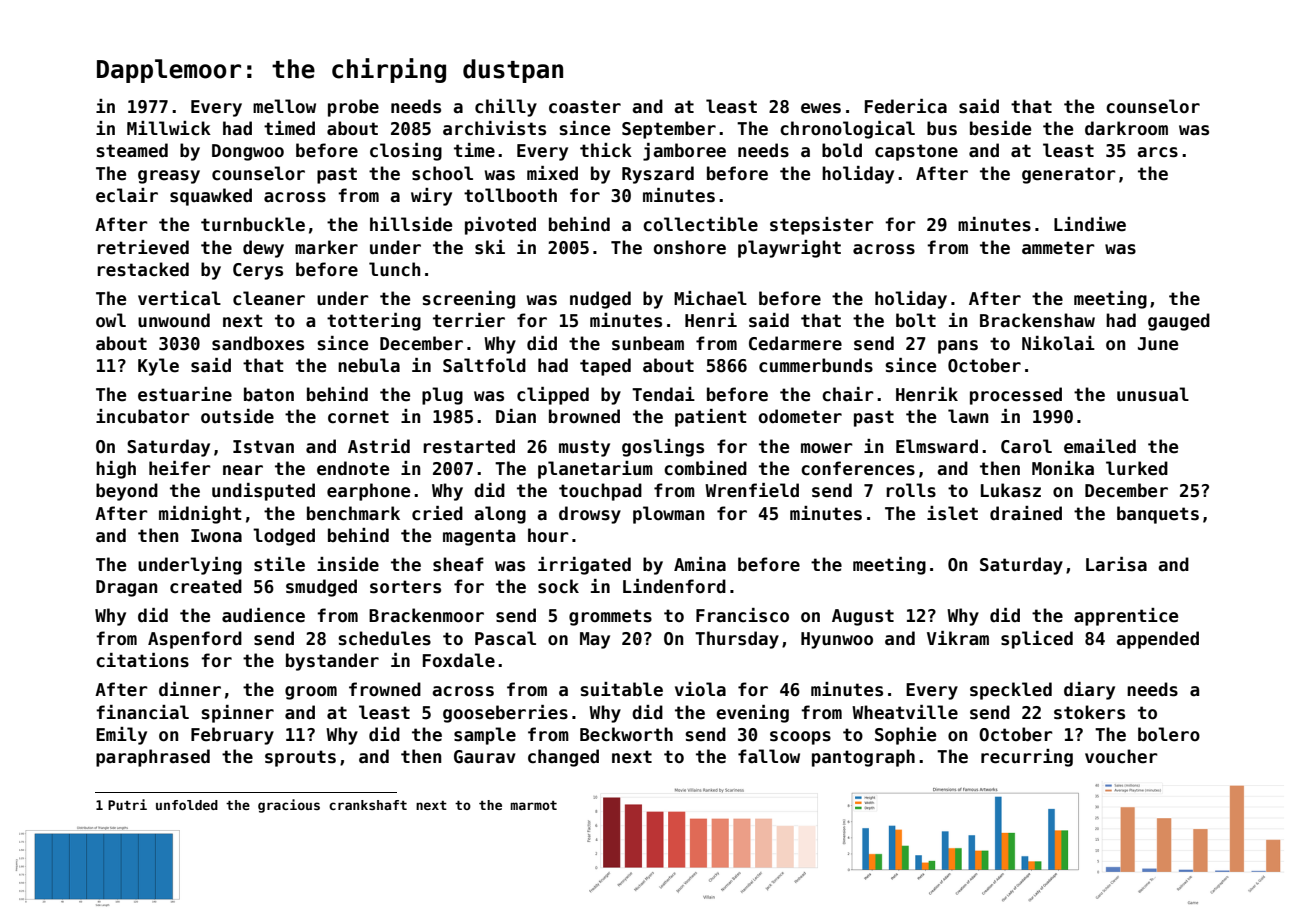 This screenshot has width=1308, height=924. Describe the element at coordinates (906, 106) in the screenshot. I see `Federica` at that location.
